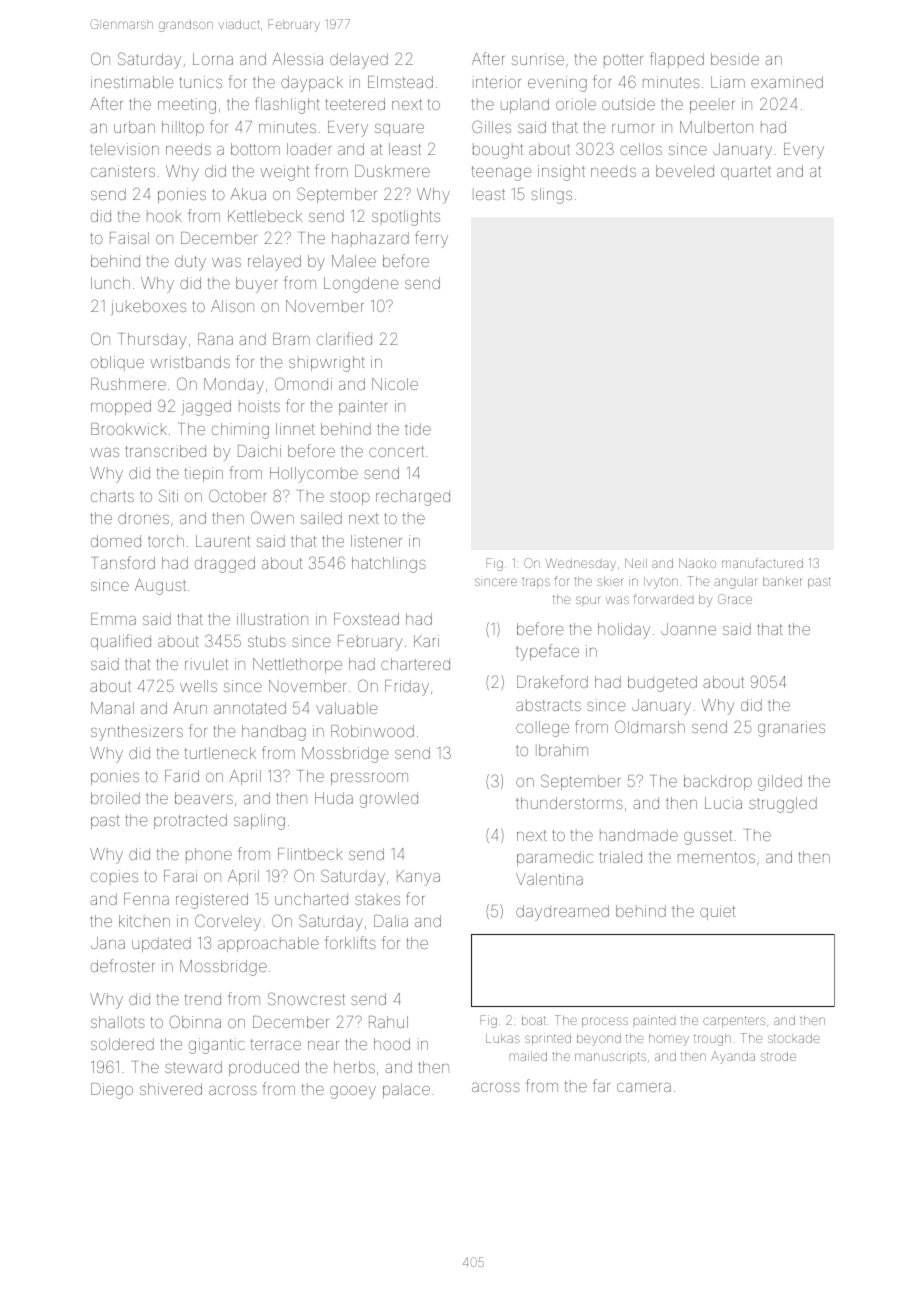  I want to click on Nettlethorpe, so click(297, 665).
